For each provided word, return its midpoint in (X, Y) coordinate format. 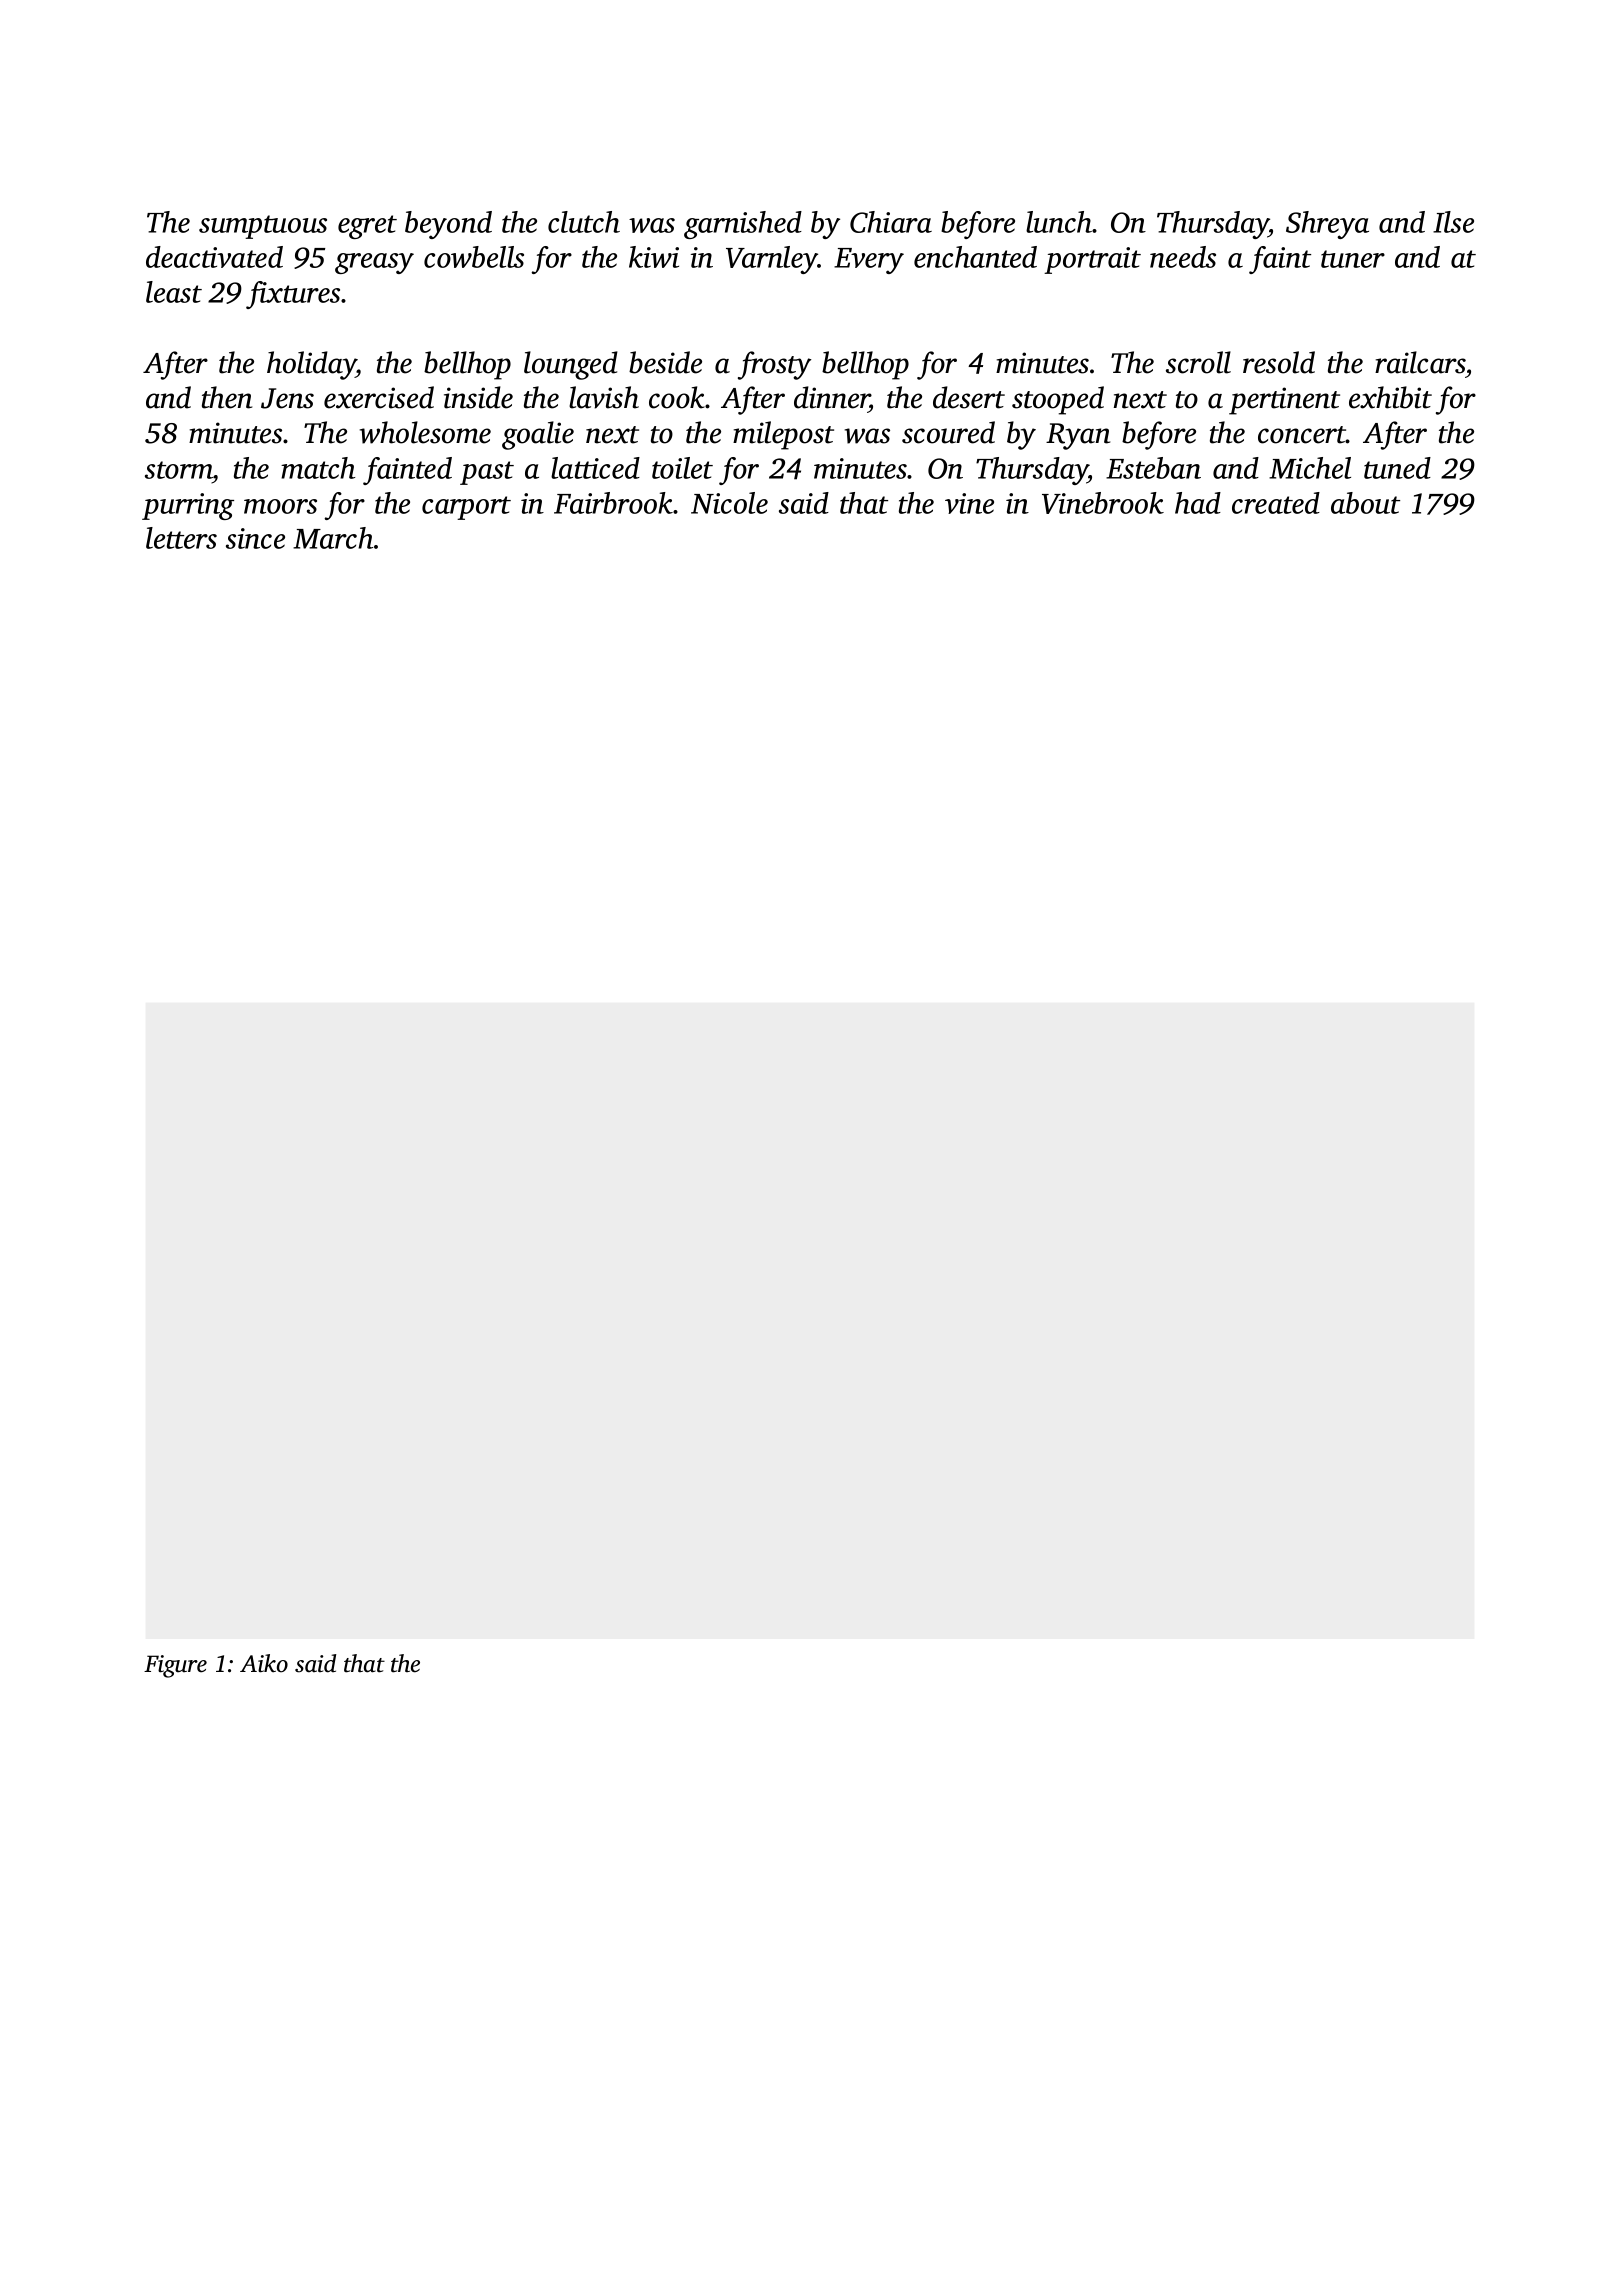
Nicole (729, 503)
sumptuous (263, 227)
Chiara (891, 222)
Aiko (264, 1663)
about (1365, 503)
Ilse (1453, 222)
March (333, 538)
